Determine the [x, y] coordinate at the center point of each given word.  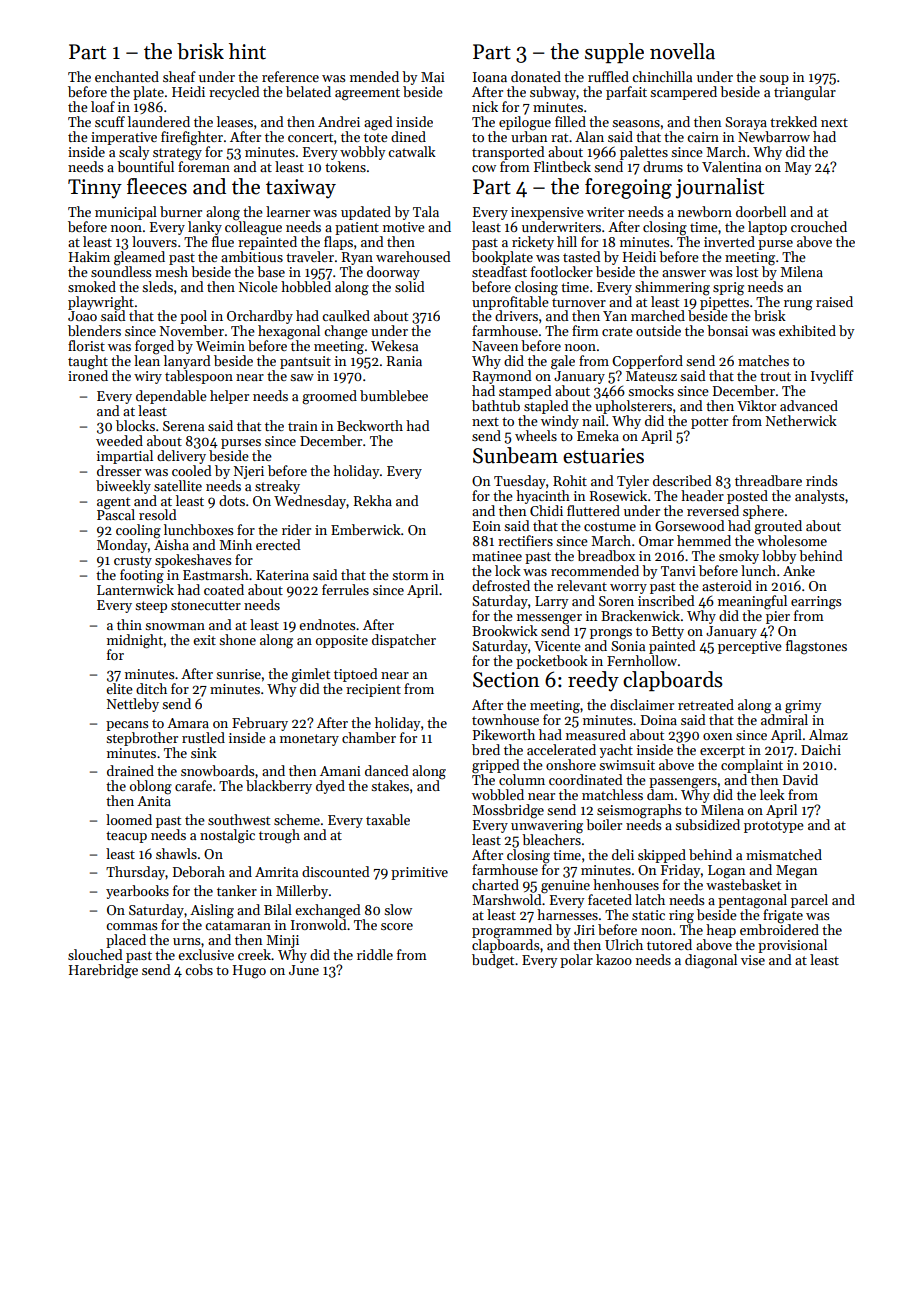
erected [278, 544]
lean [147, 360]
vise [753, 960]
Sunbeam [515, 455]
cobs [199, 969]
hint [247, 51]
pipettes [724, 303]
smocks [651, 390]
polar [576, 961]
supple [614, 53]
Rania [404, 361]
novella [682, 51]
